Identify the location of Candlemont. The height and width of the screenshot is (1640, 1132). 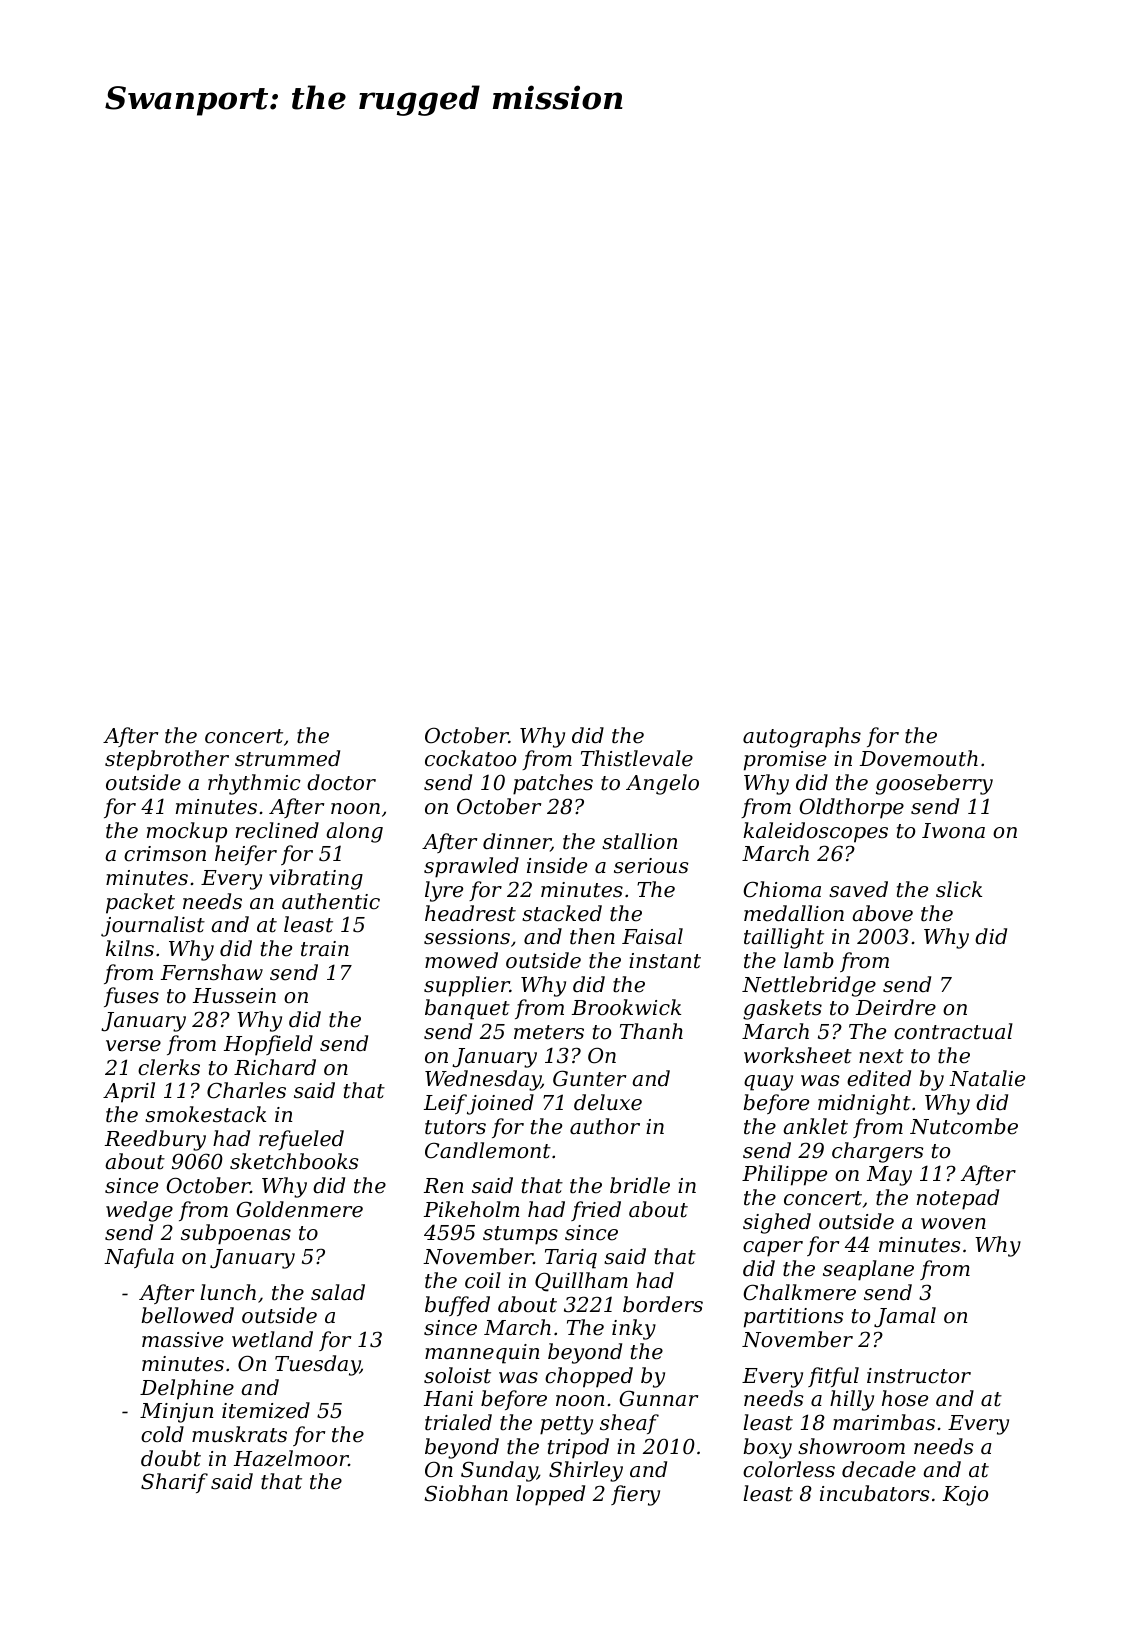
(488, 1150).
